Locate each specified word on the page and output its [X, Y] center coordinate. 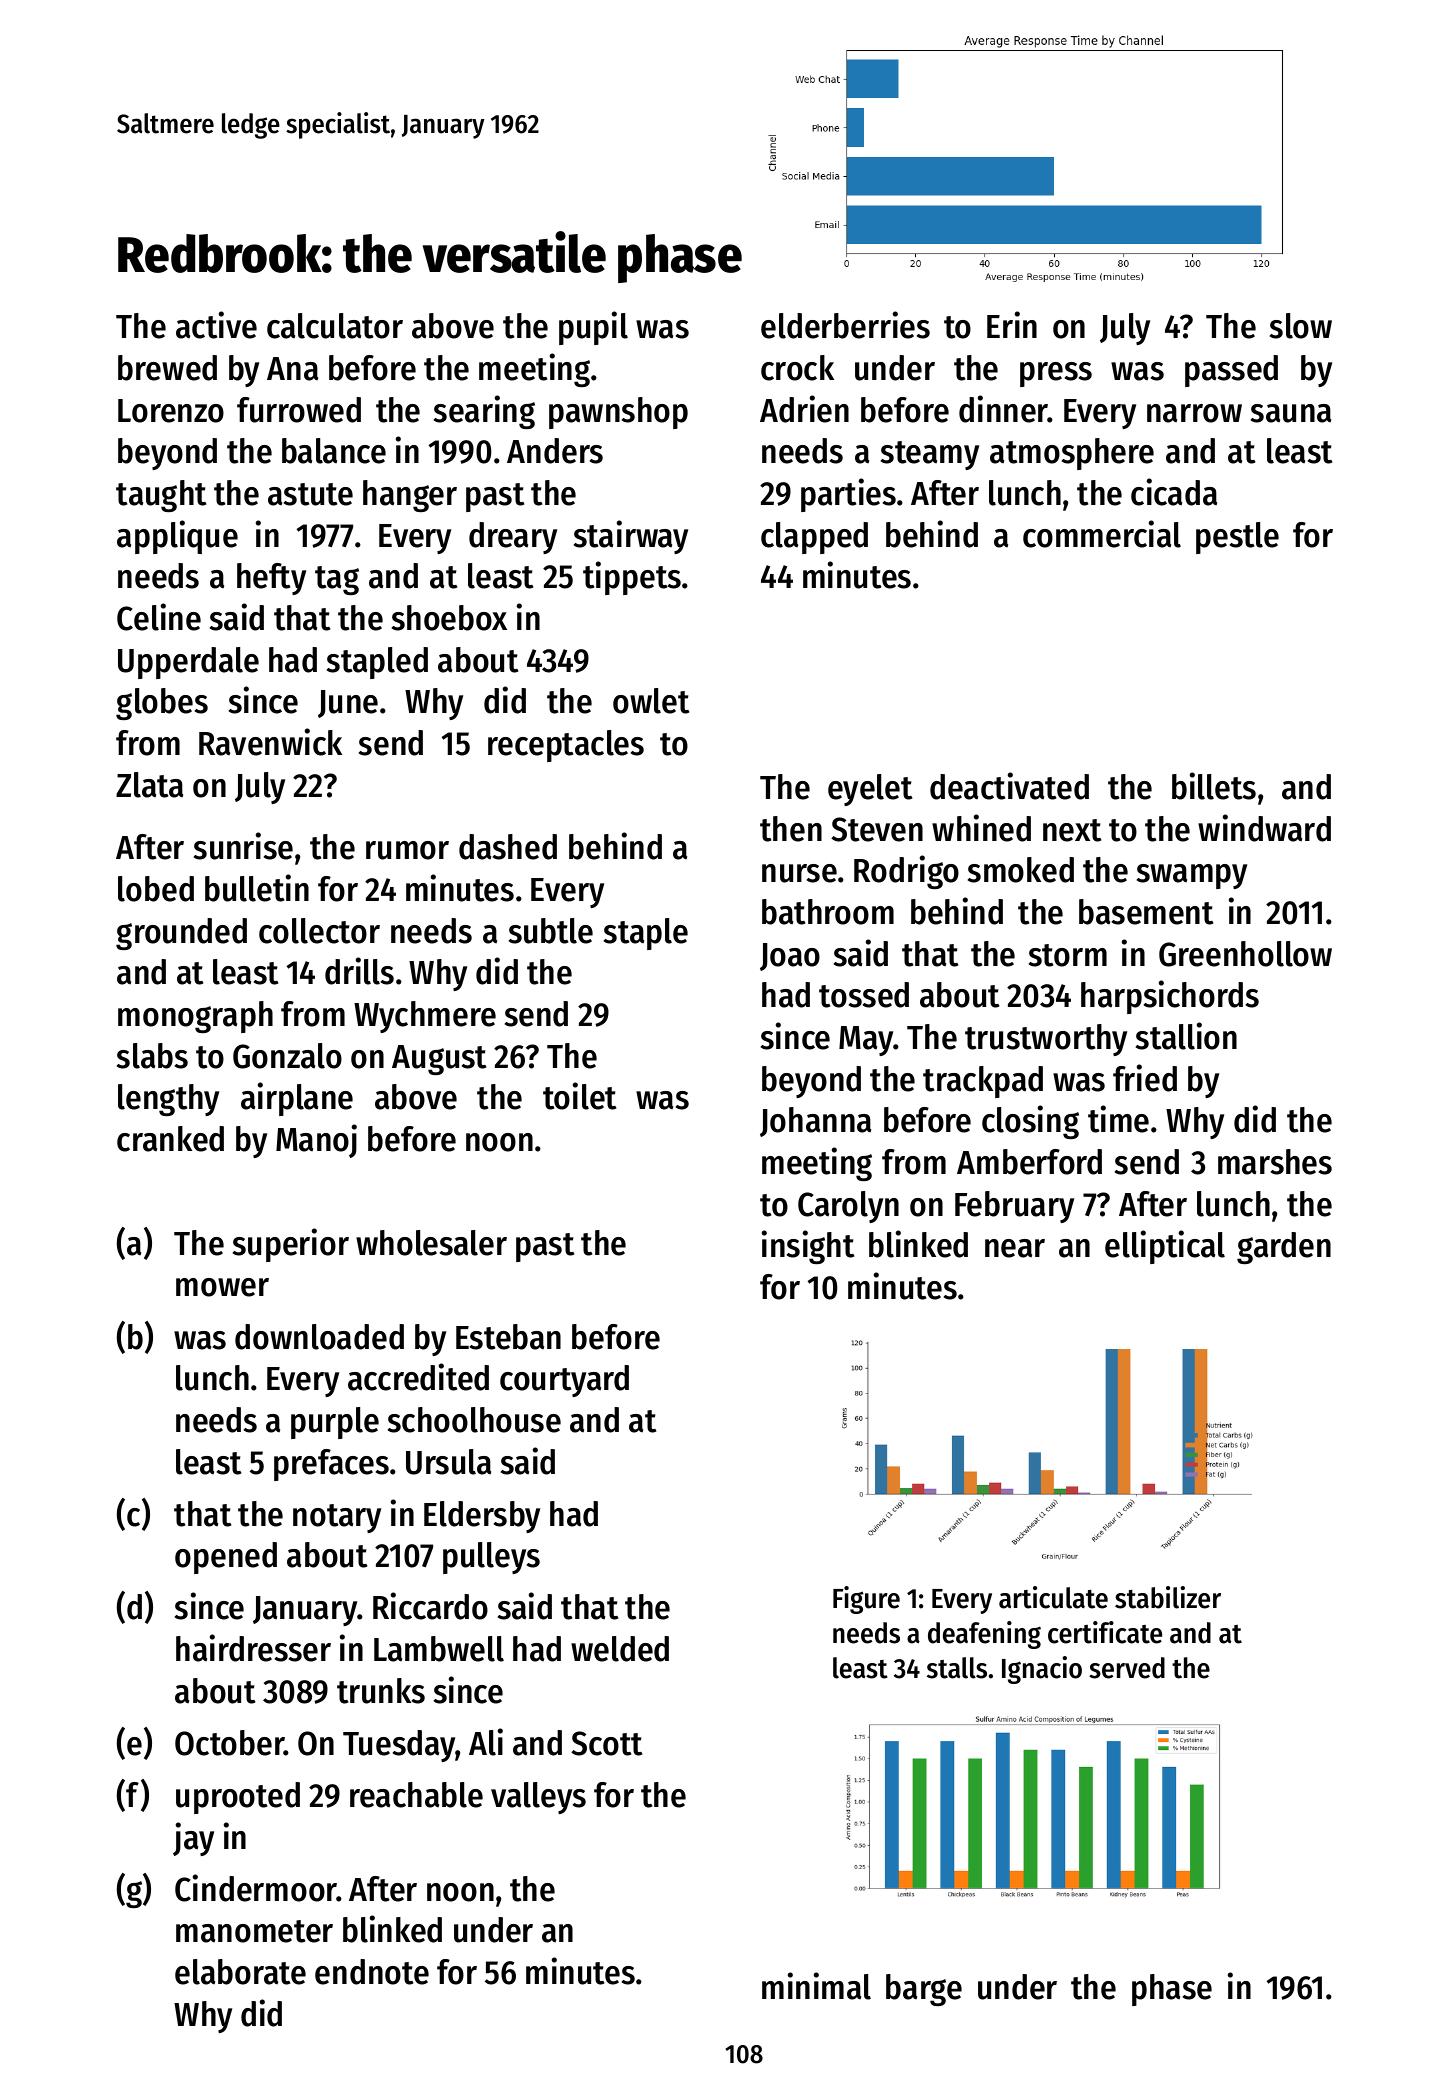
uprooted [238, 1798]
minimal [816, 1986]
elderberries [845, 325]
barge [924, 1990]
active [216, 325]
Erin [1012, 324]
